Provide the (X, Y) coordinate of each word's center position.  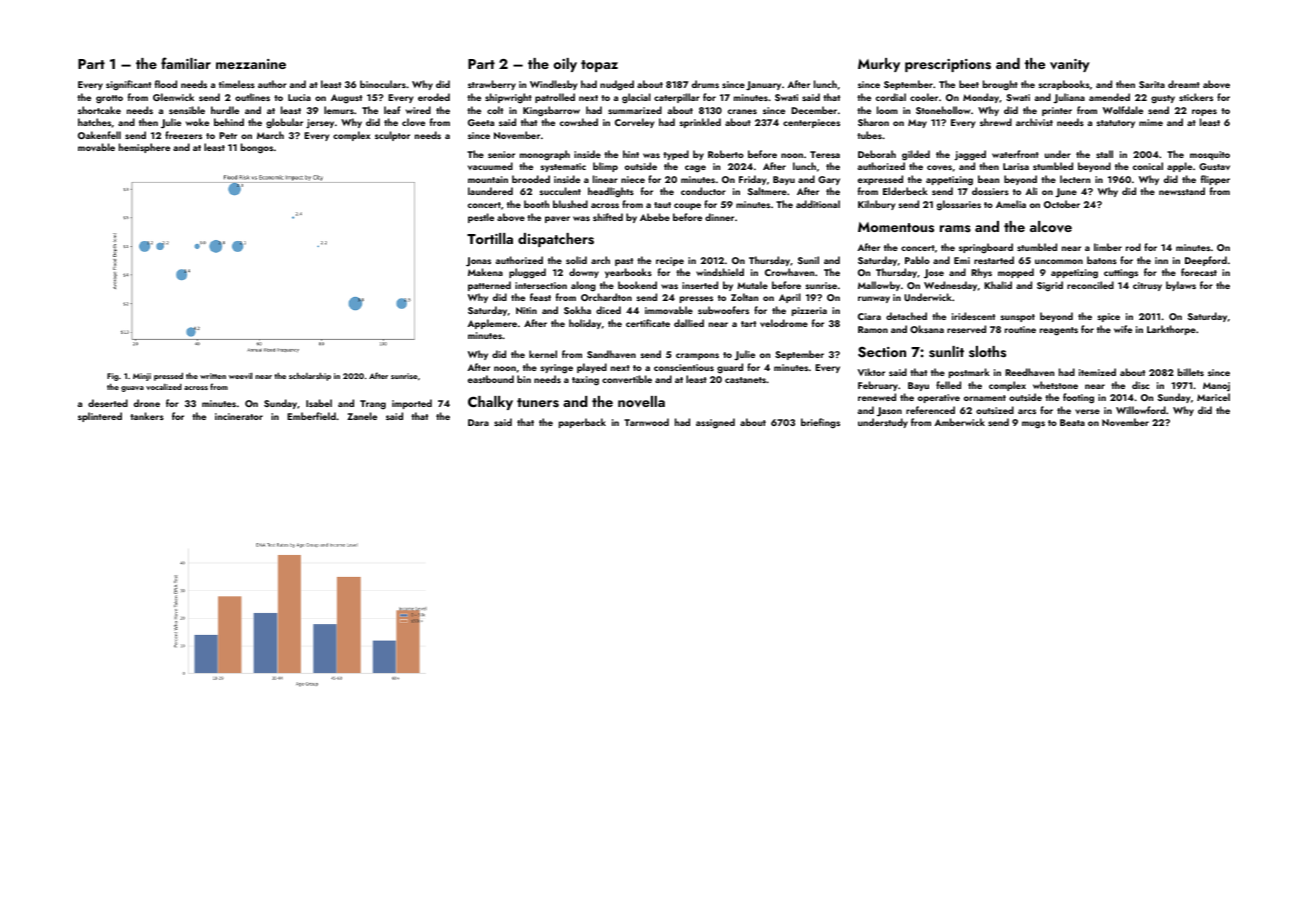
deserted (108, 403)
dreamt (1184, 84)
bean (988, 179)
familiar (186, 63)
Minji (142, 377)
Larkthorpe (1171, 330)
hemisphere (144, 148)
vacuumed (490, 166)
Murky (879, 65)
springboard (986, 248)
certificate (648, 323)
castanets (745, 380)
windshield (720, 272)
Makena (485, 272)
